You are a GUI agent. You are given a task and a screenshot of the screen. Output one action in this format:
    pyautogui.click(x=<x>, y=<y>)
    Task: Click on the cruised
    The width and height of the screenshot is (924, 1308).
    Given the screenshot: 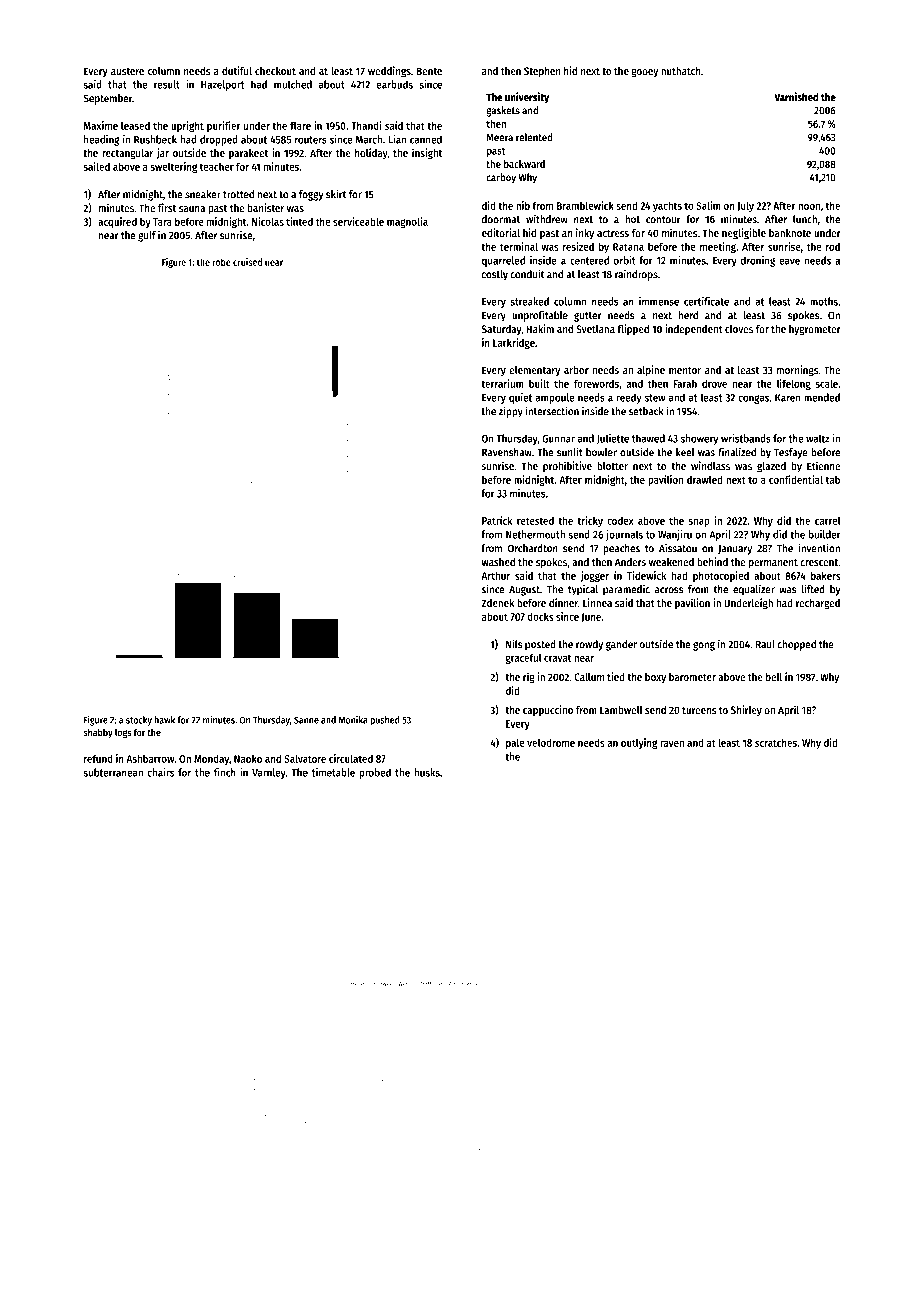 What is the action you would take?
    pyautogui.click(x=247, y=262)
